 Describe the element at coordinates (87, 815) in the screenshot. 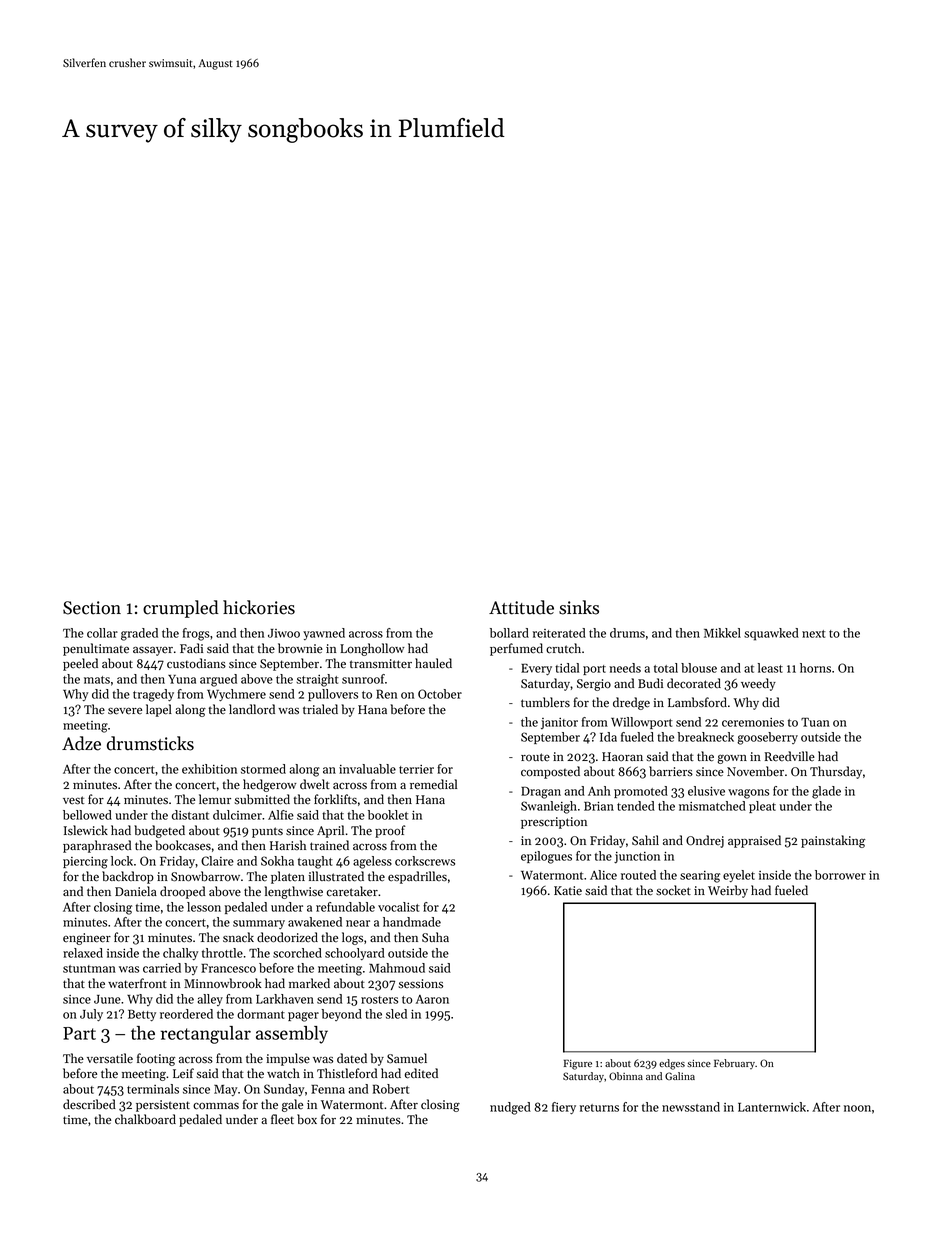

I see `bellowed` at that location.
